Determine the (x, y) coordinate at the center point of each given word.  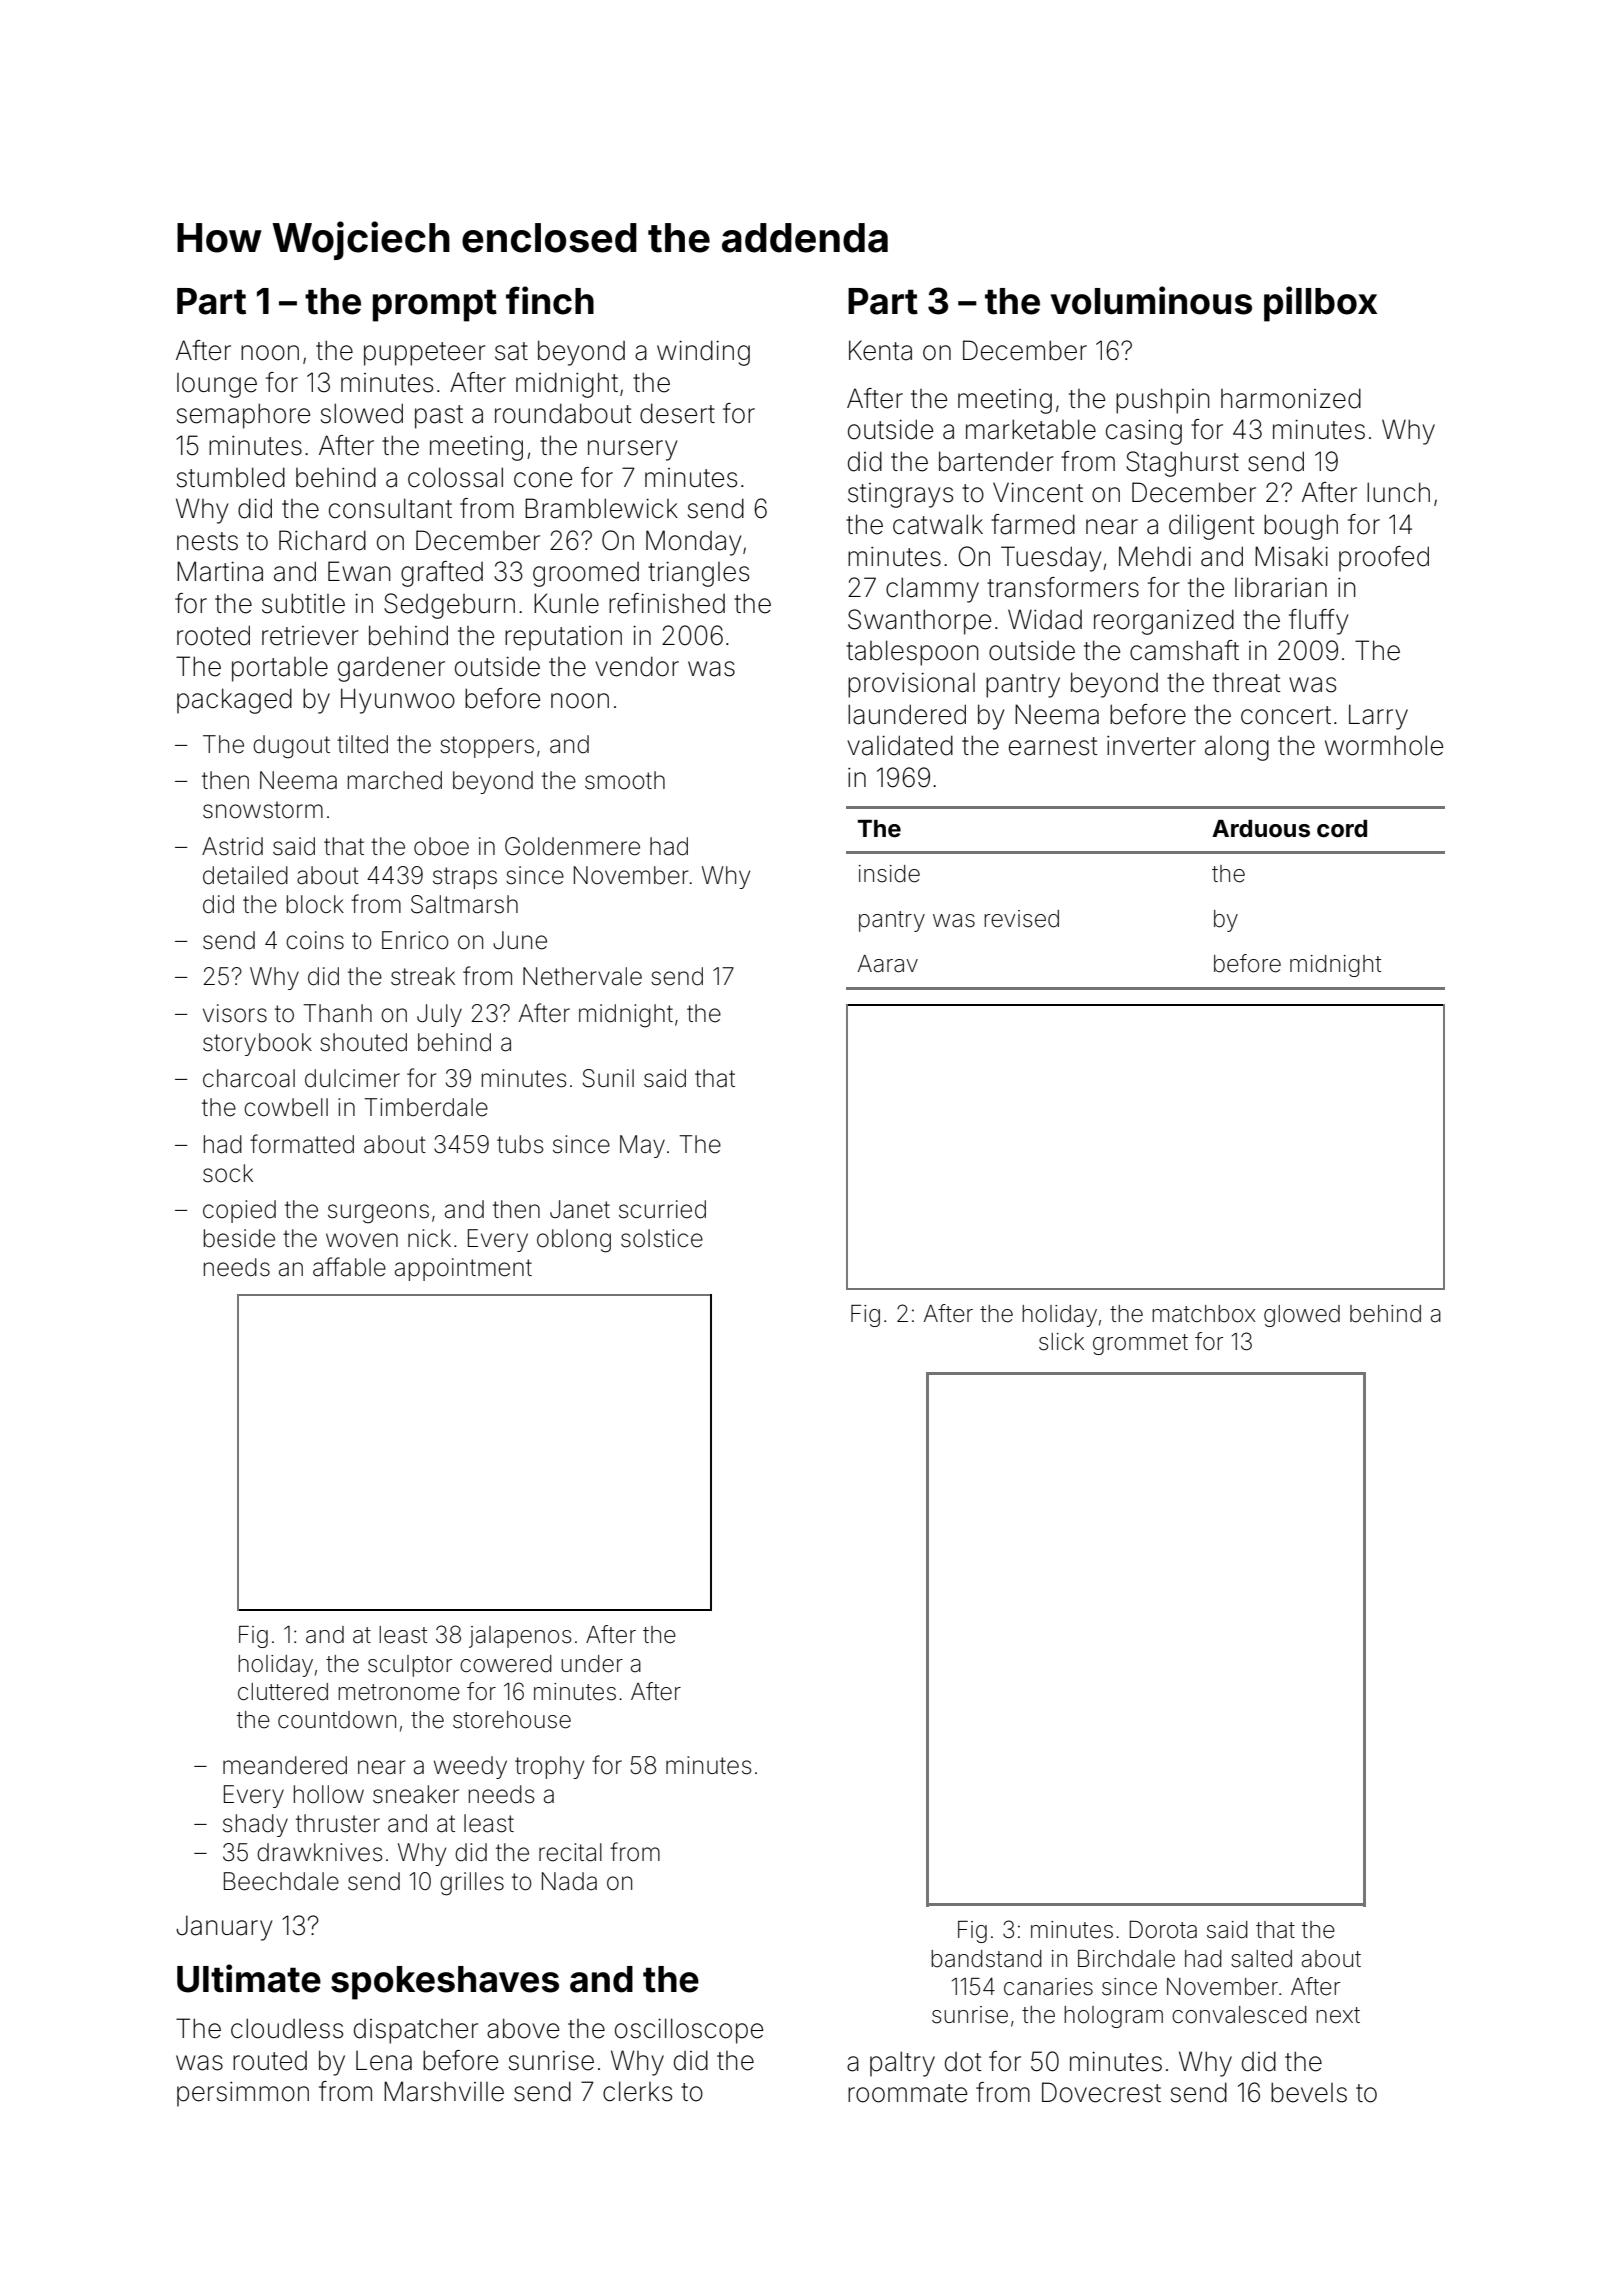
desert (677, 413)
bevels (1309, 2092)
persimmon (243, 2094)
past (439, 417)
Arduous (1261, 829)
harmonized (1291, 398)
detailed (245, 875)
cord (1342, 829)
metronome (399, 1692)
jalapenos (520, 1637)
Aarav (888, 964)
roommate (907, 2093)
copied (239, 1211)
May (642, 1146)
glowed (1302, 1316)
